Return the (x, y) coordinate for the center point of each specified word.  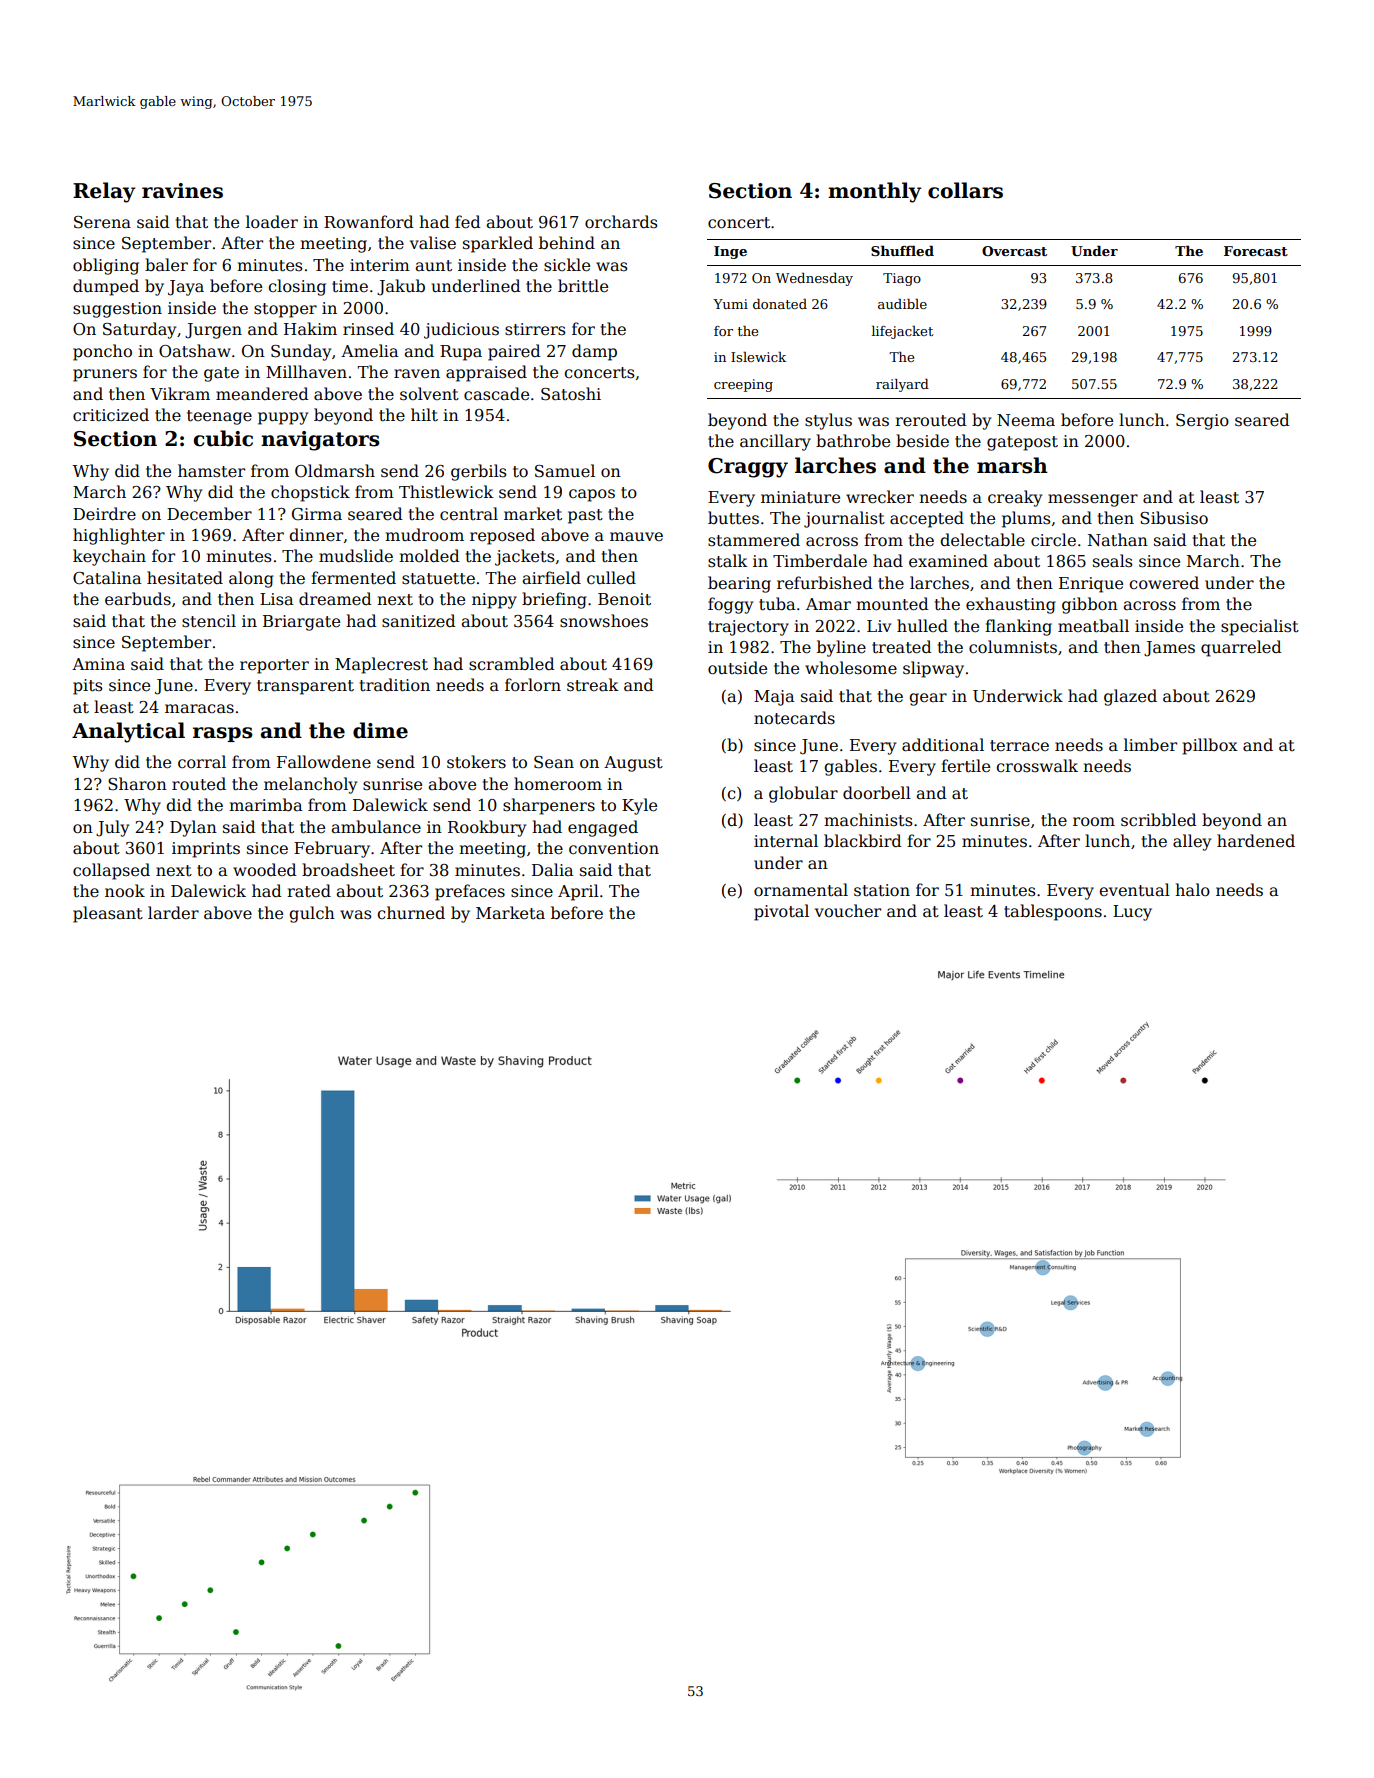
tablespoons (1053, 912)
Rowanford (369, 222)
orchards (621, 222)
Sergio (1202, 422)
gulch (312, 914)
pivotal (781, 912)
